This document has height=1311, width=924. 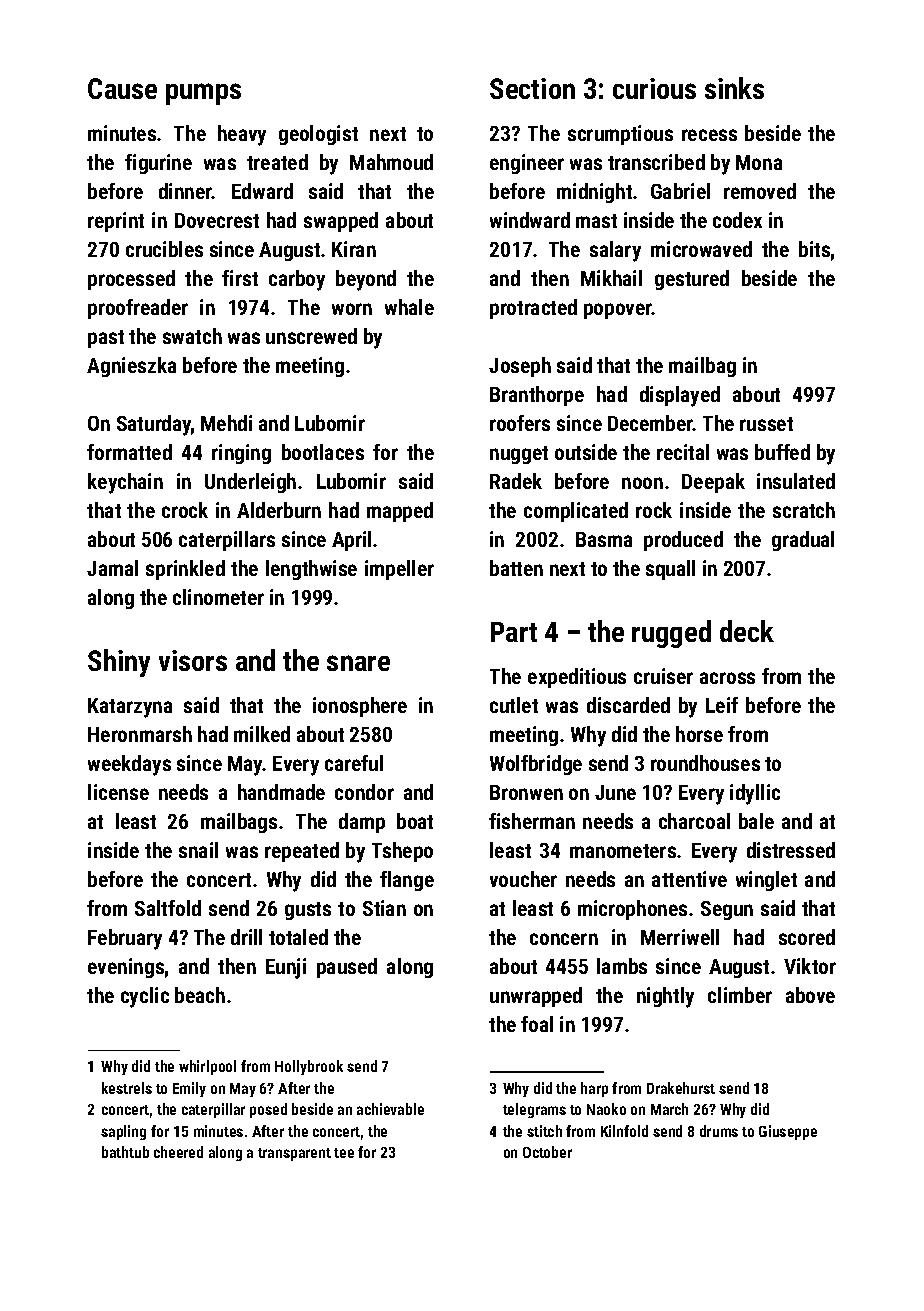 I want to click on idyllic, so click(x=755, y=794).
